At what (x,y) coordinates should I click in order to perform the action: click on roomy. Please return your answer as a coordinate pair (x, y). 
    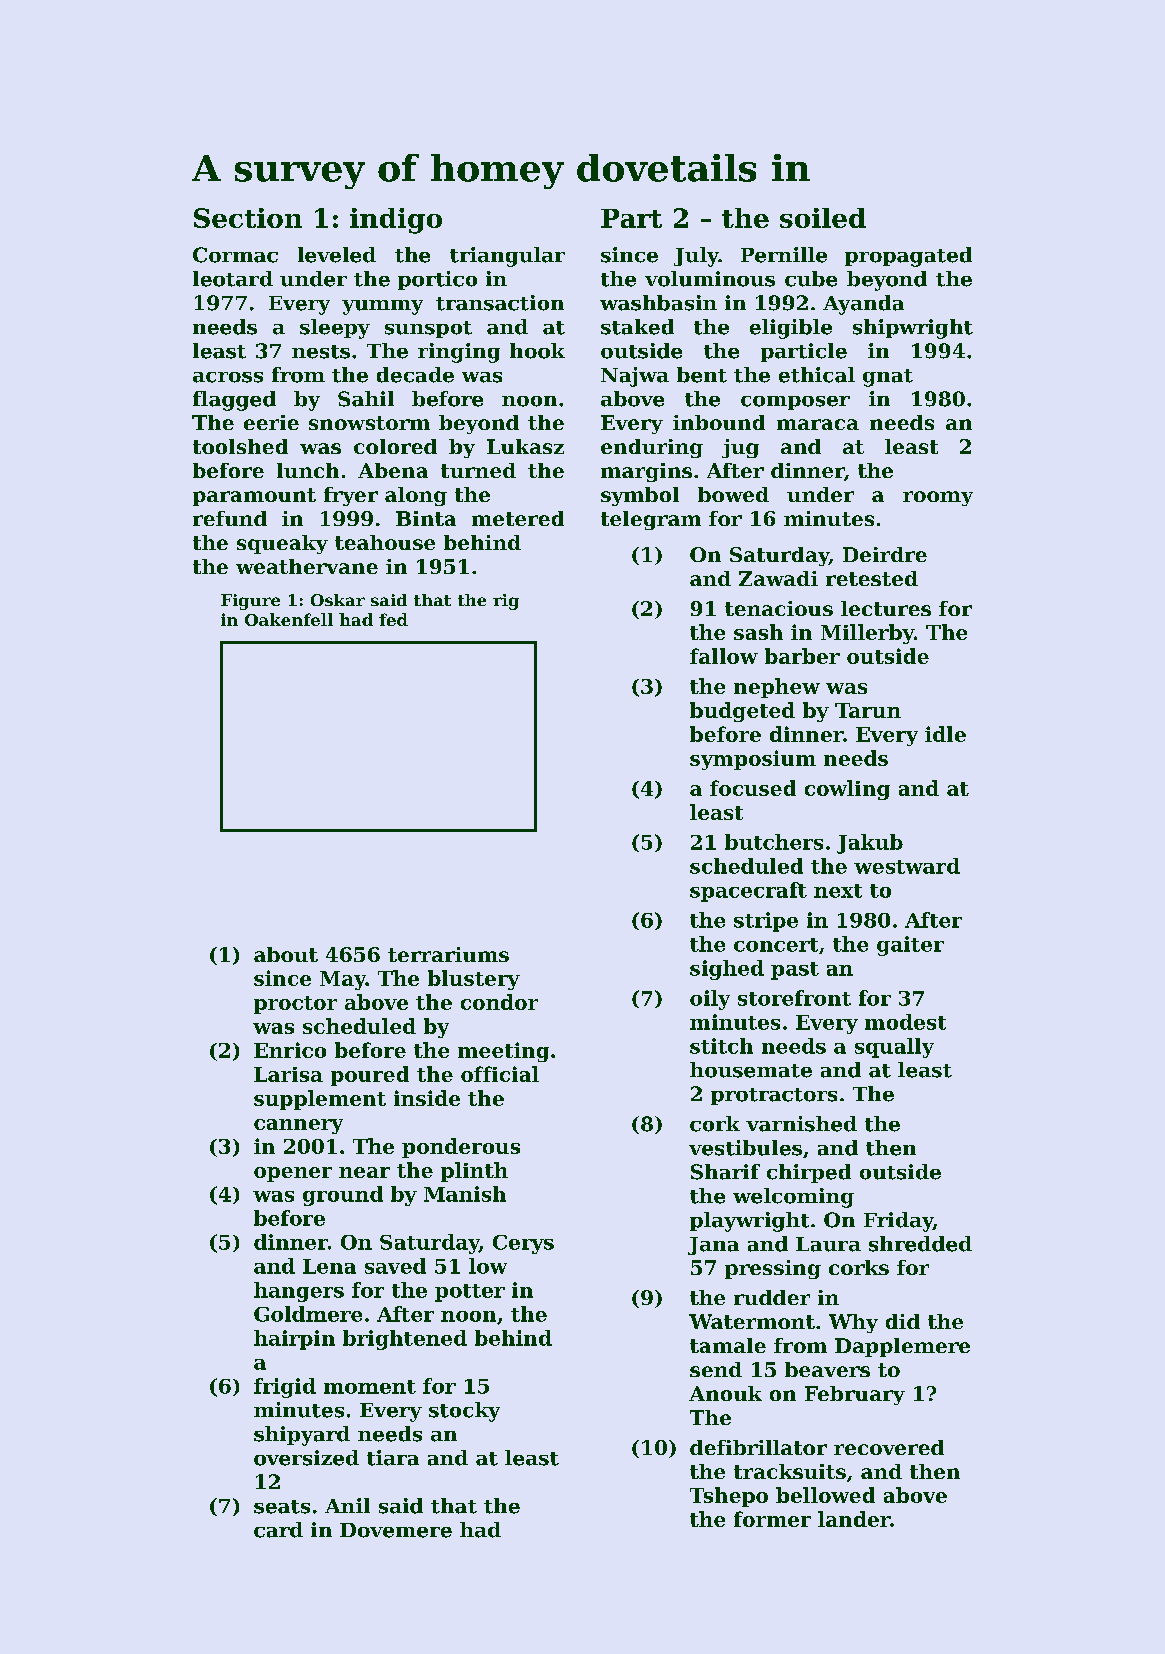
    Looking at the image, I should click on (938, 498).
